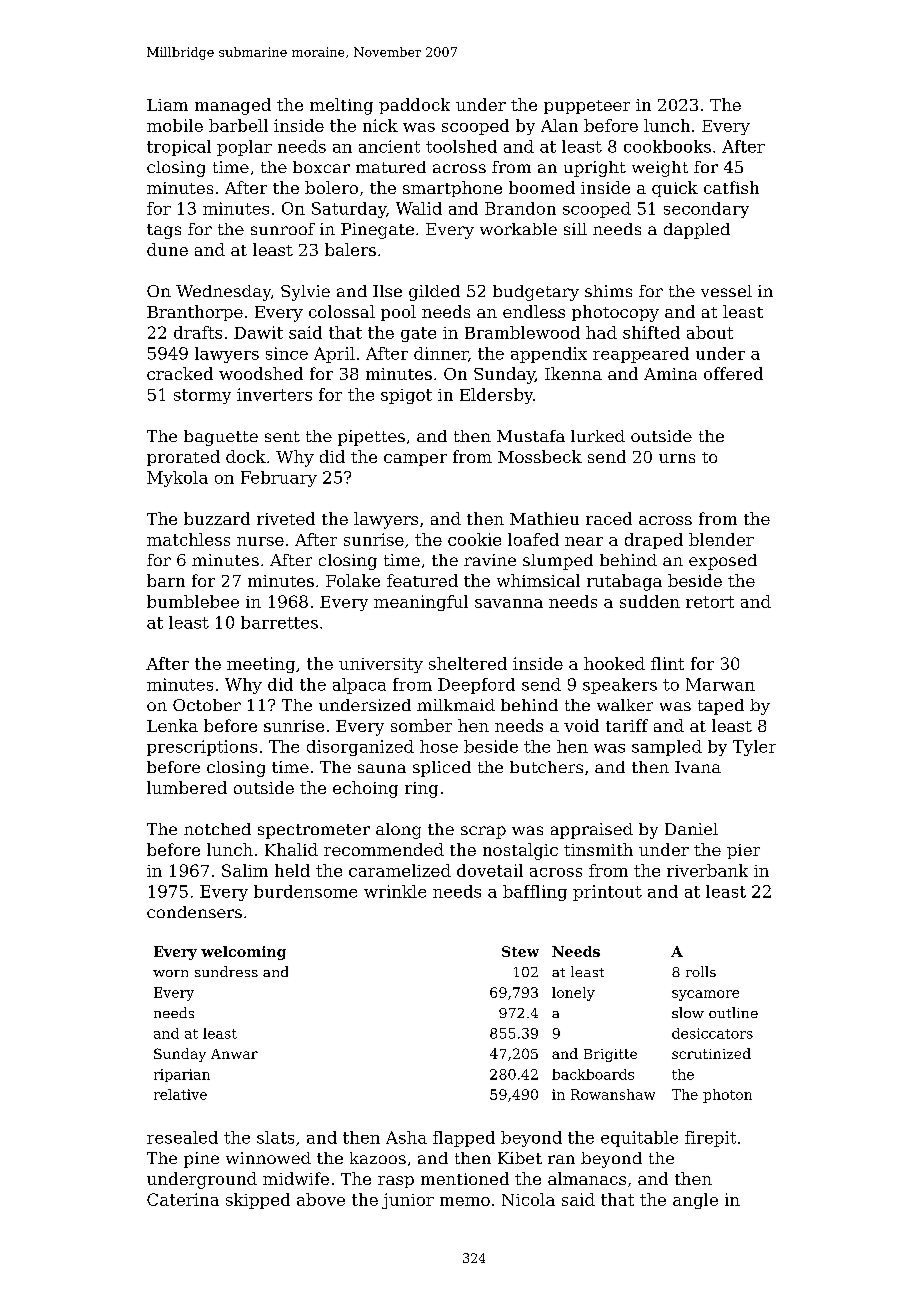 This screenshot has width=924, height=1314. What do you see at coordinates (183, 1199) in the screenshot?
I see `Caterina` at bounding box center [183, 1199].
